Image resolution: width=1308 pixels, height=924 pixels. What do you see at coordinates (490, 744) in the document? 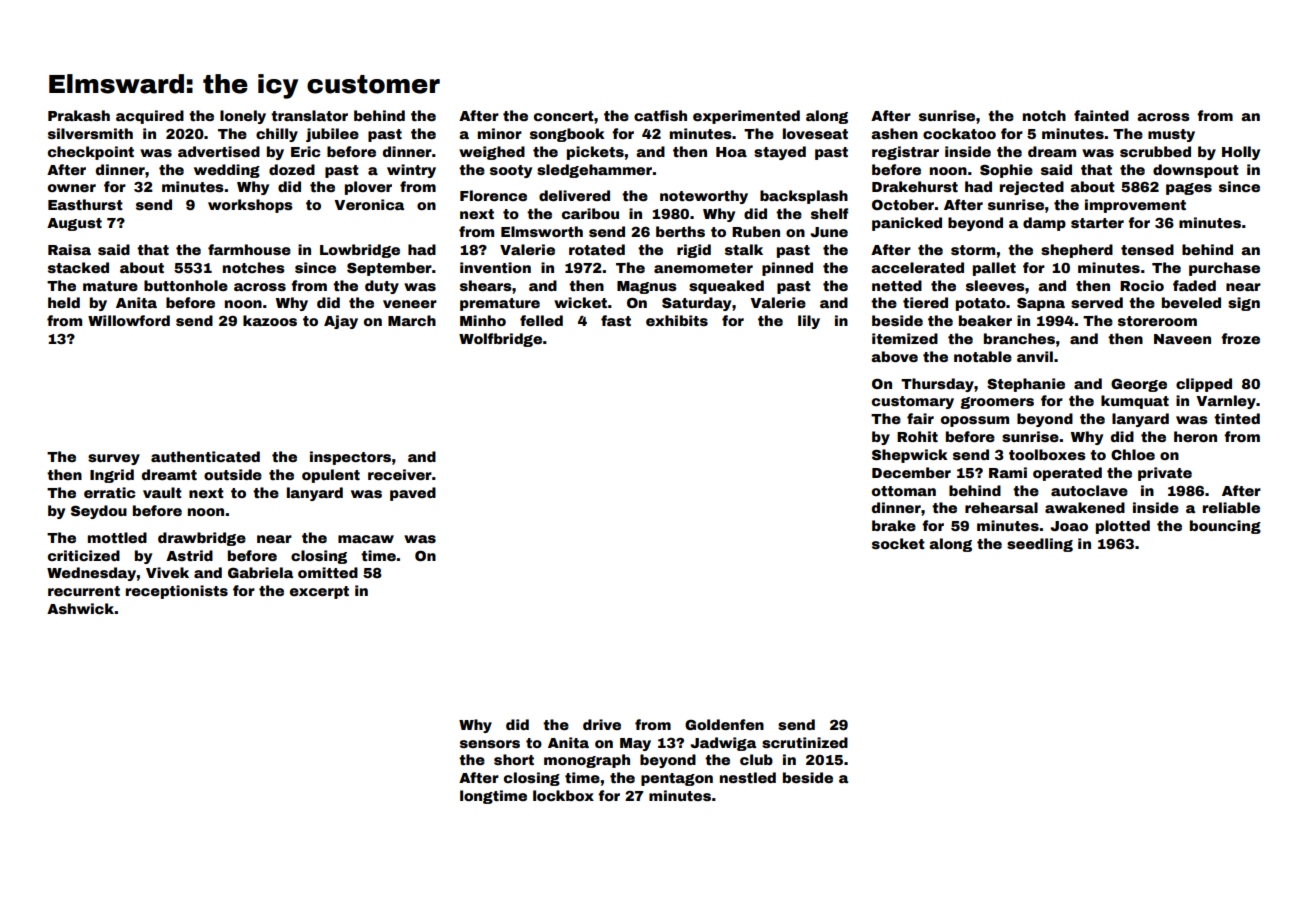
I see `sensors` at bounding box center [490, 744].
